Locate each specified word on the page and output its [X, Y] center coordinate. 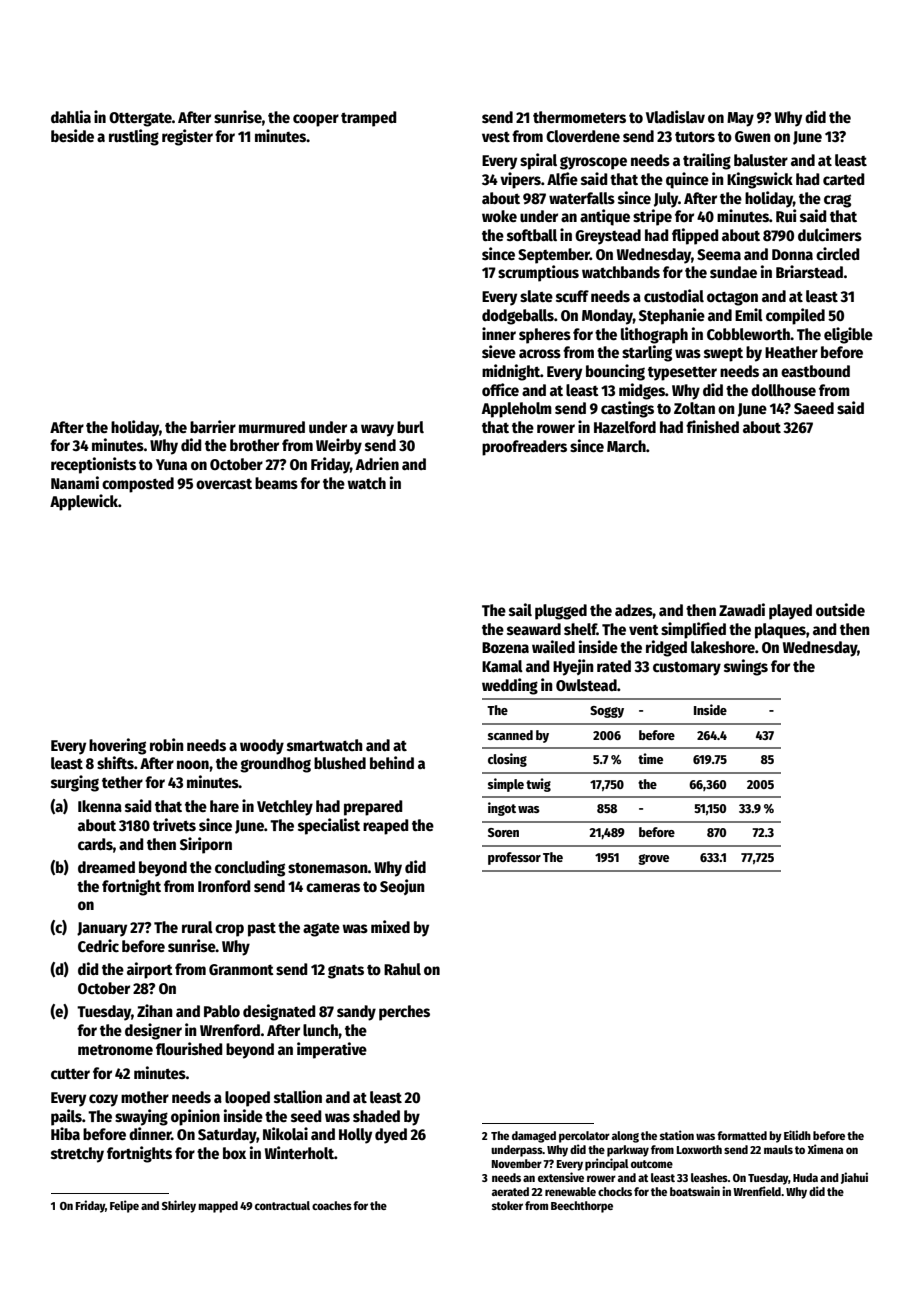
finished [712, 426]
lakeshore [723, 647]
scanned [510, 735]
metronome [115, 1050]
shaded [376, 1116]
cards [95, 844]
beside [72, 136]
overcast [224, 484]
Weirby [339, 446]
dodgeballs [518, 317]
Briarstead [809, 272]
